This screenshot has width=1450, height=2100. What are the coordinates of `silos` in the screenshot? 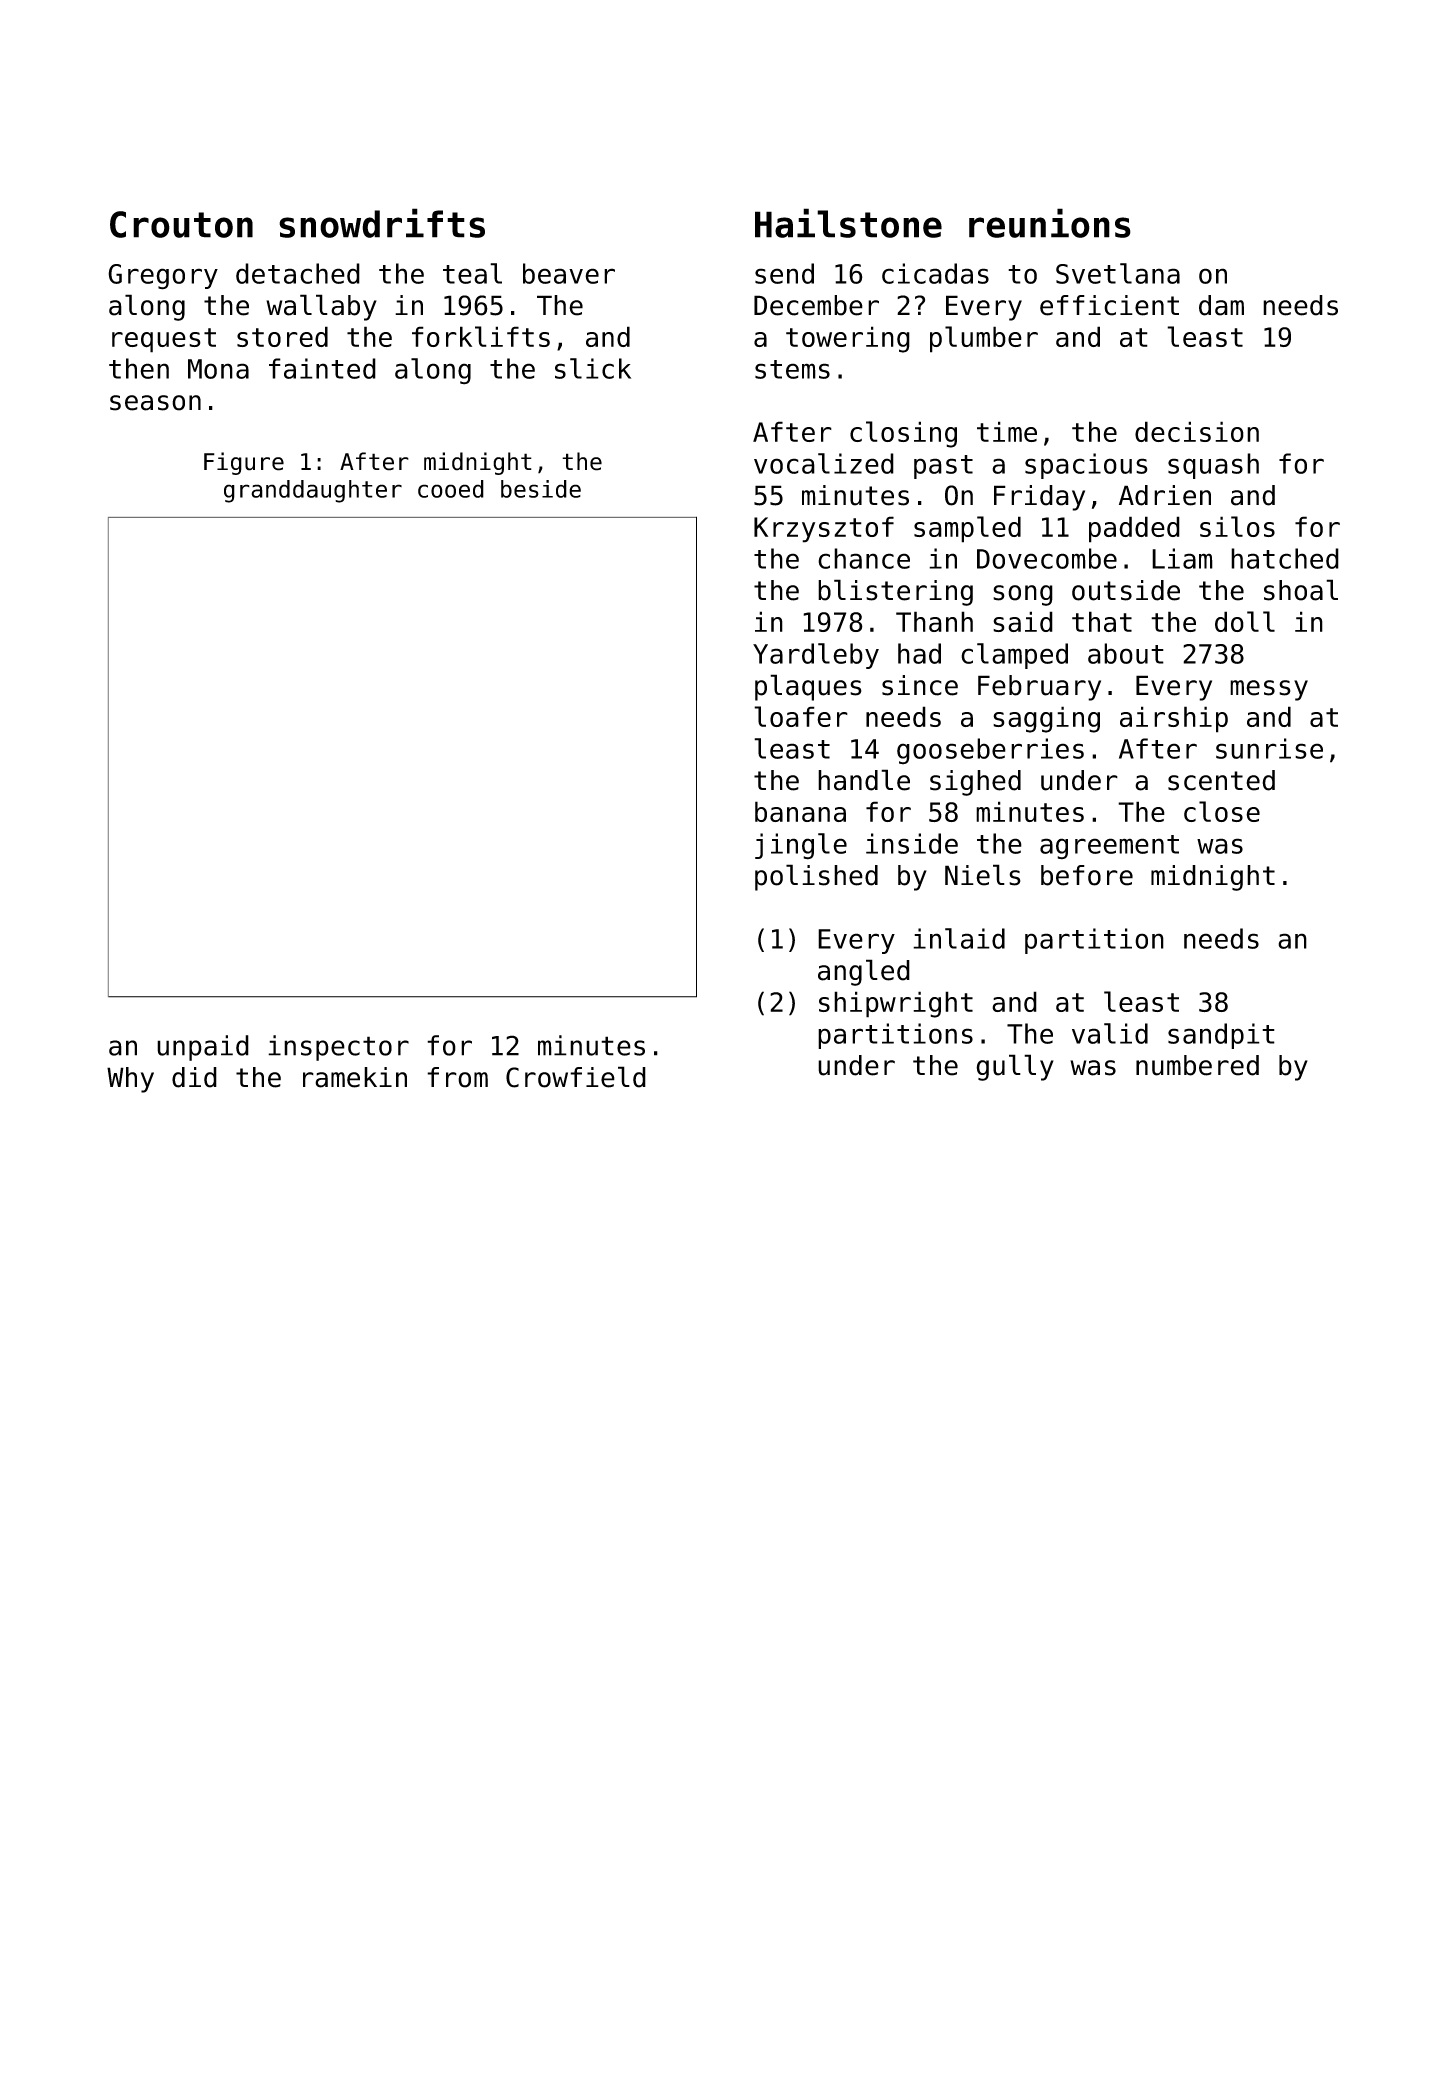 It's located at (1237, 526).
